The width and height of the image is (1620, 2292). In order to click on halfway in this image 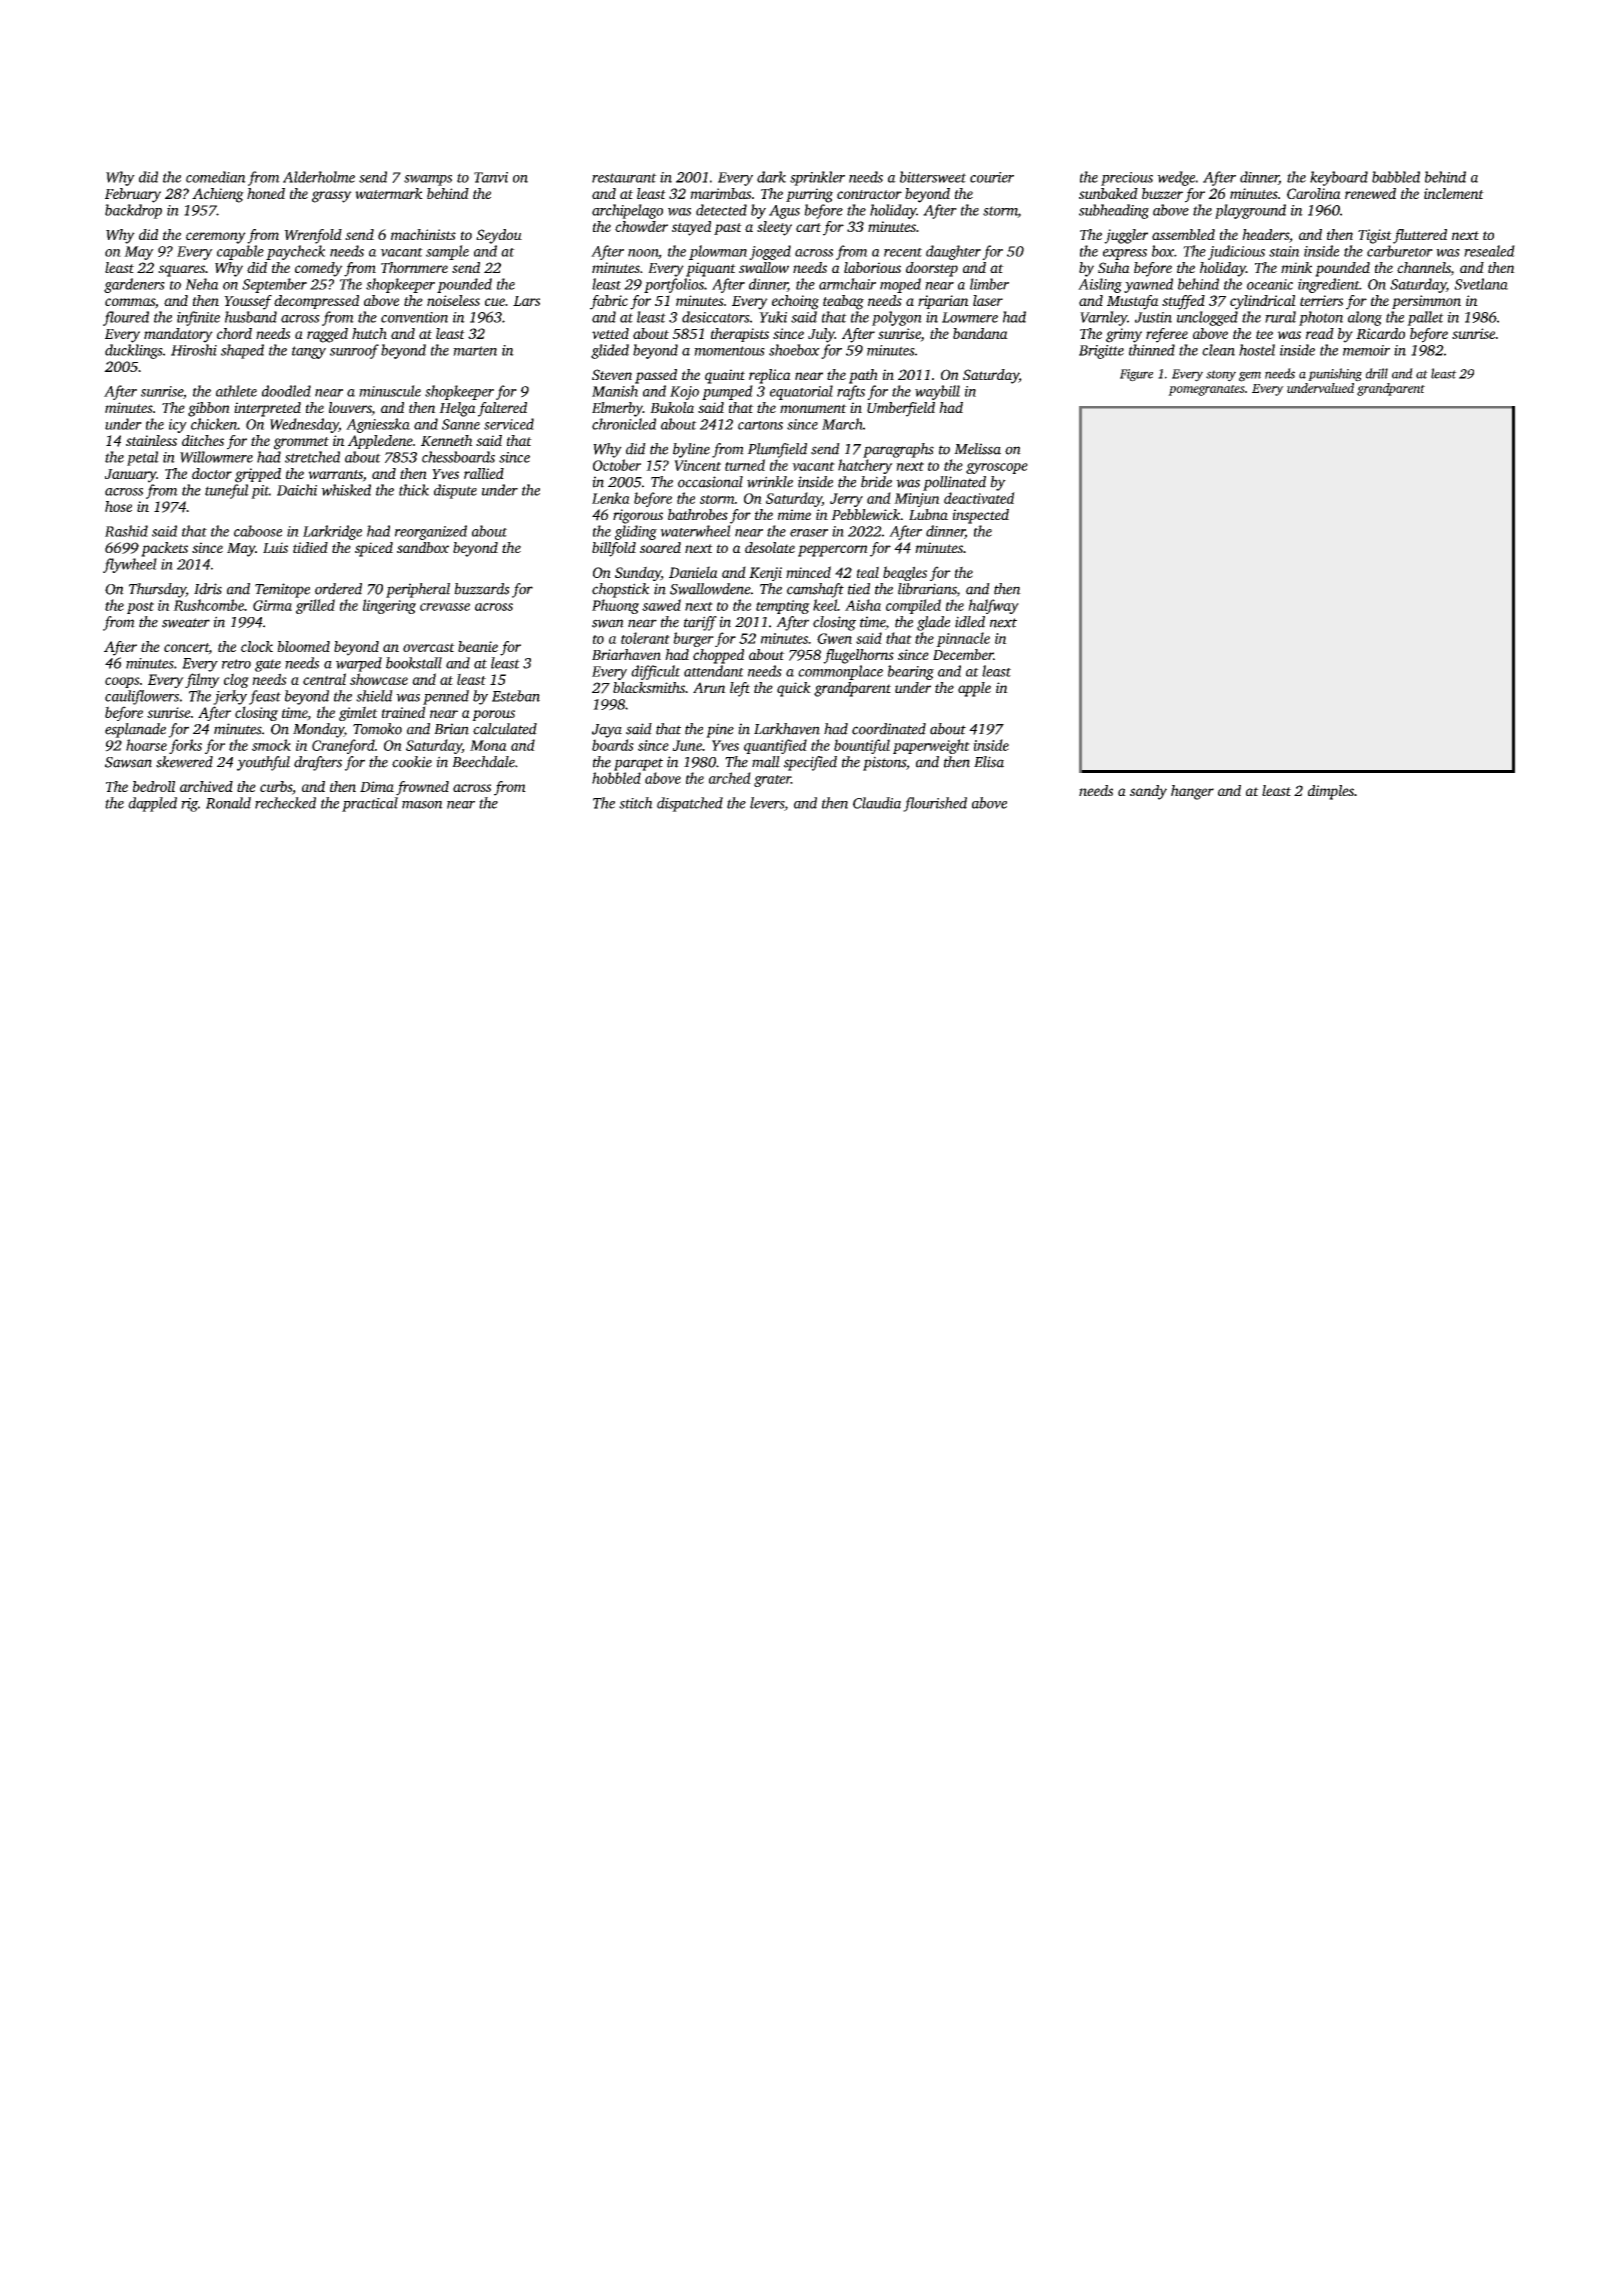, I will do `click(993, 606)`.
